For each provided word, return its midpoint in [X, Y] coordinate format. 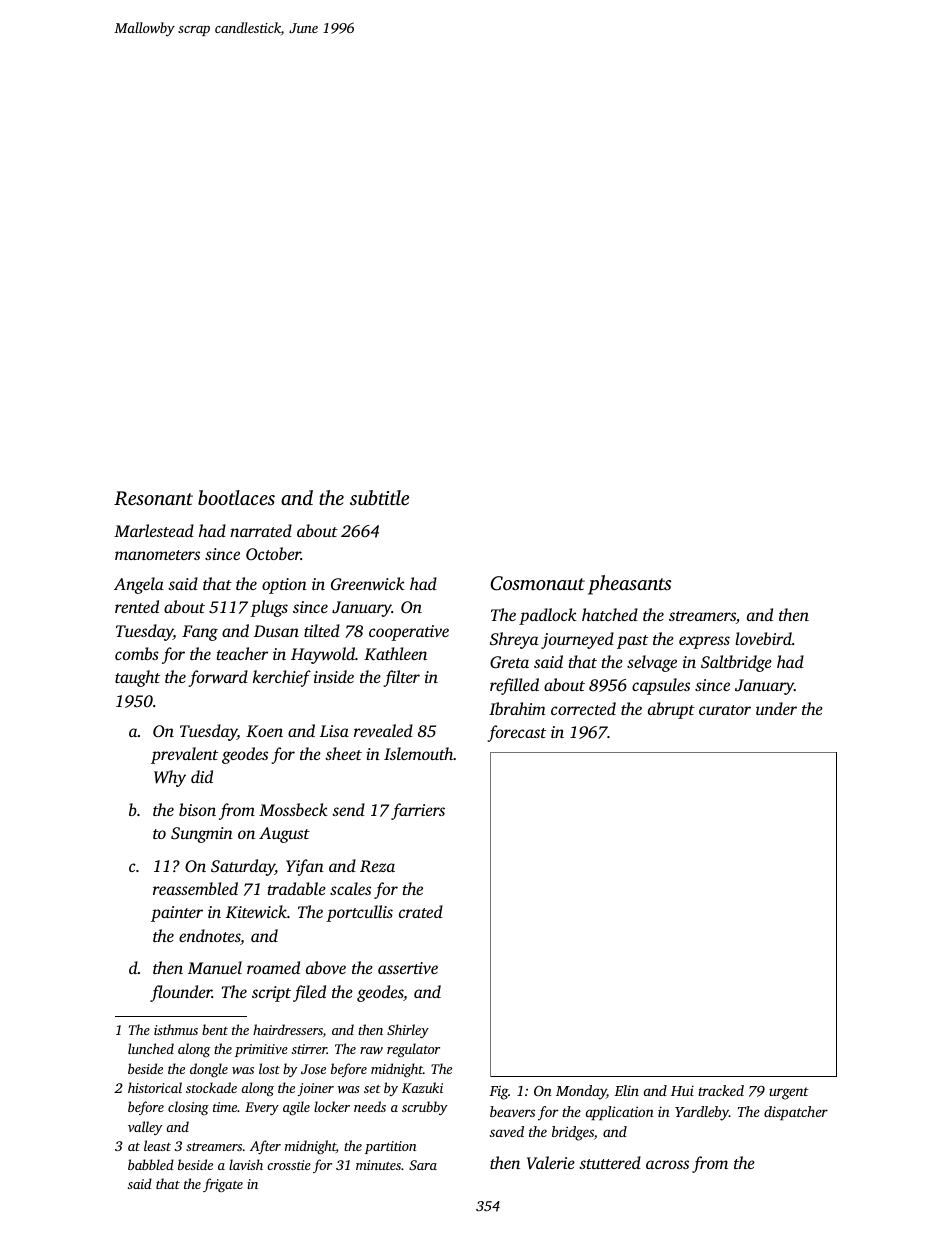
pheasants [629, 585]
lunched [151, 1048]
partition [390, 1147]
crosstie [289, 1165]
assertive [408, 968]
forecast [517, 733]
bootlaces [236, 497]
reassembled [195, 888]
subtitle [379, 497]
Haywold [323, 655]
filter [402, 678]
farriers [418, 811]
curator [725, 710]
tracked [721, 1090]
